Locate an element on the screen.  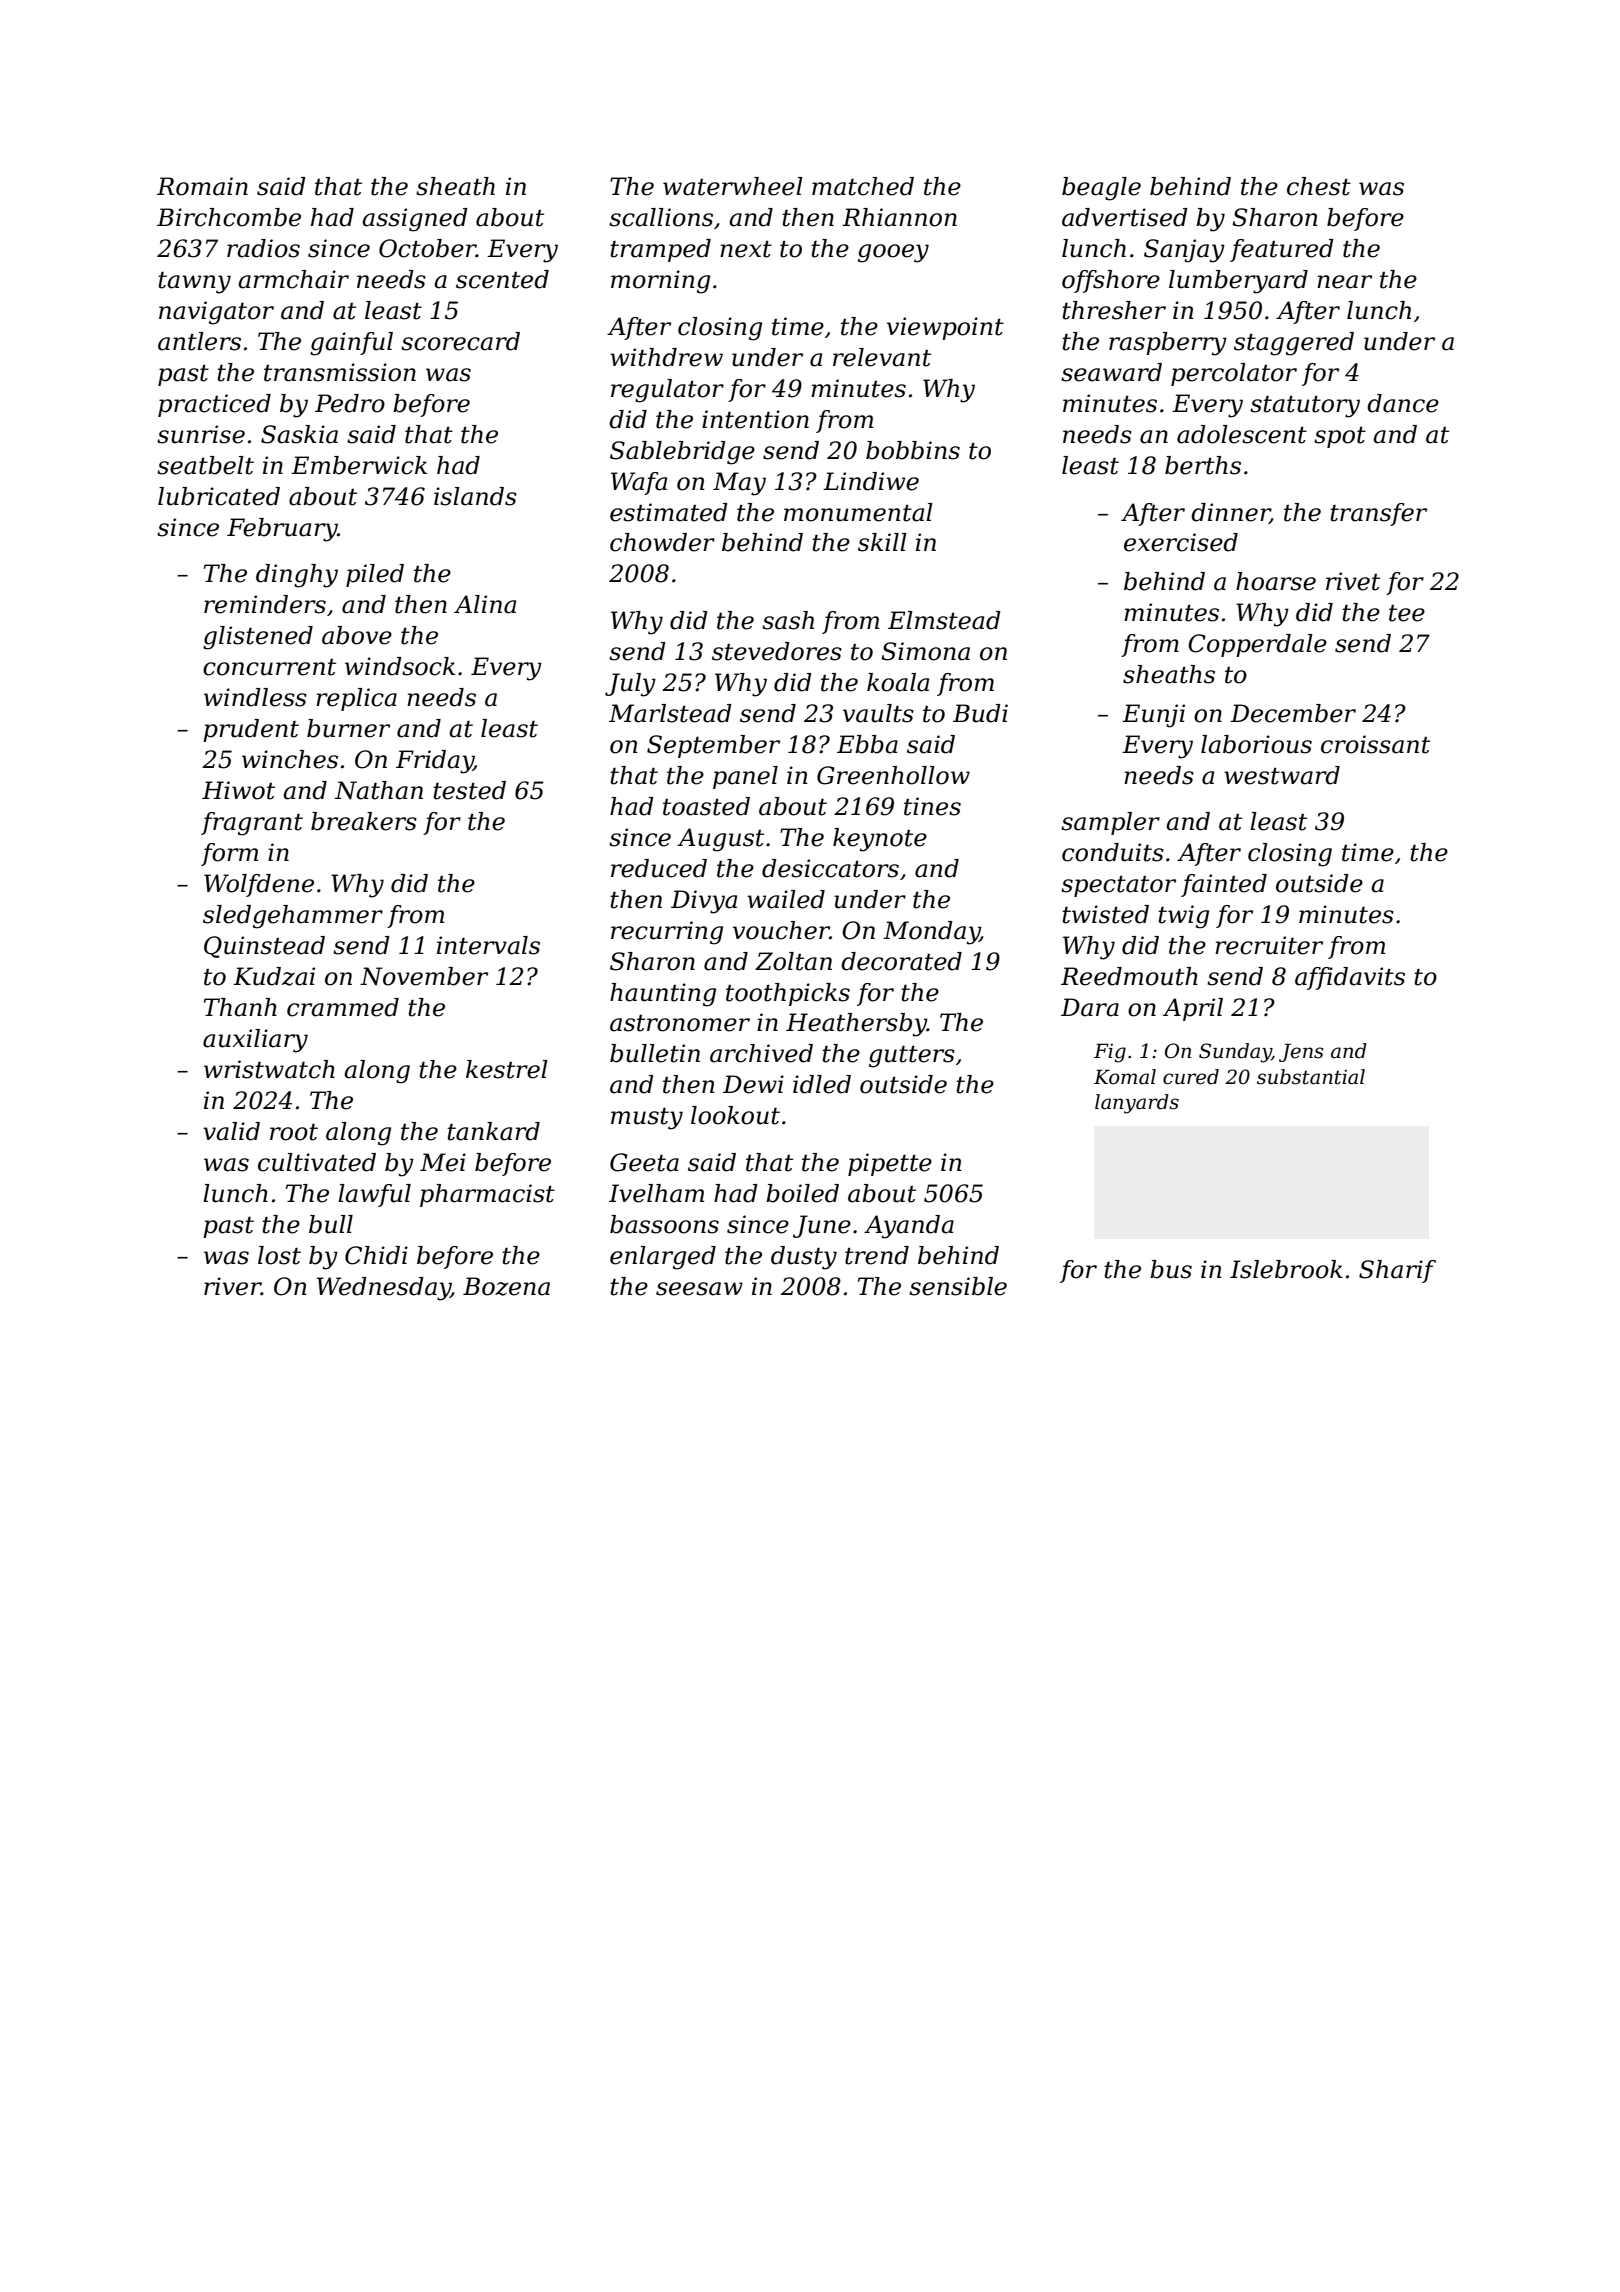
beagle is located at coordinates (1101, 189).
